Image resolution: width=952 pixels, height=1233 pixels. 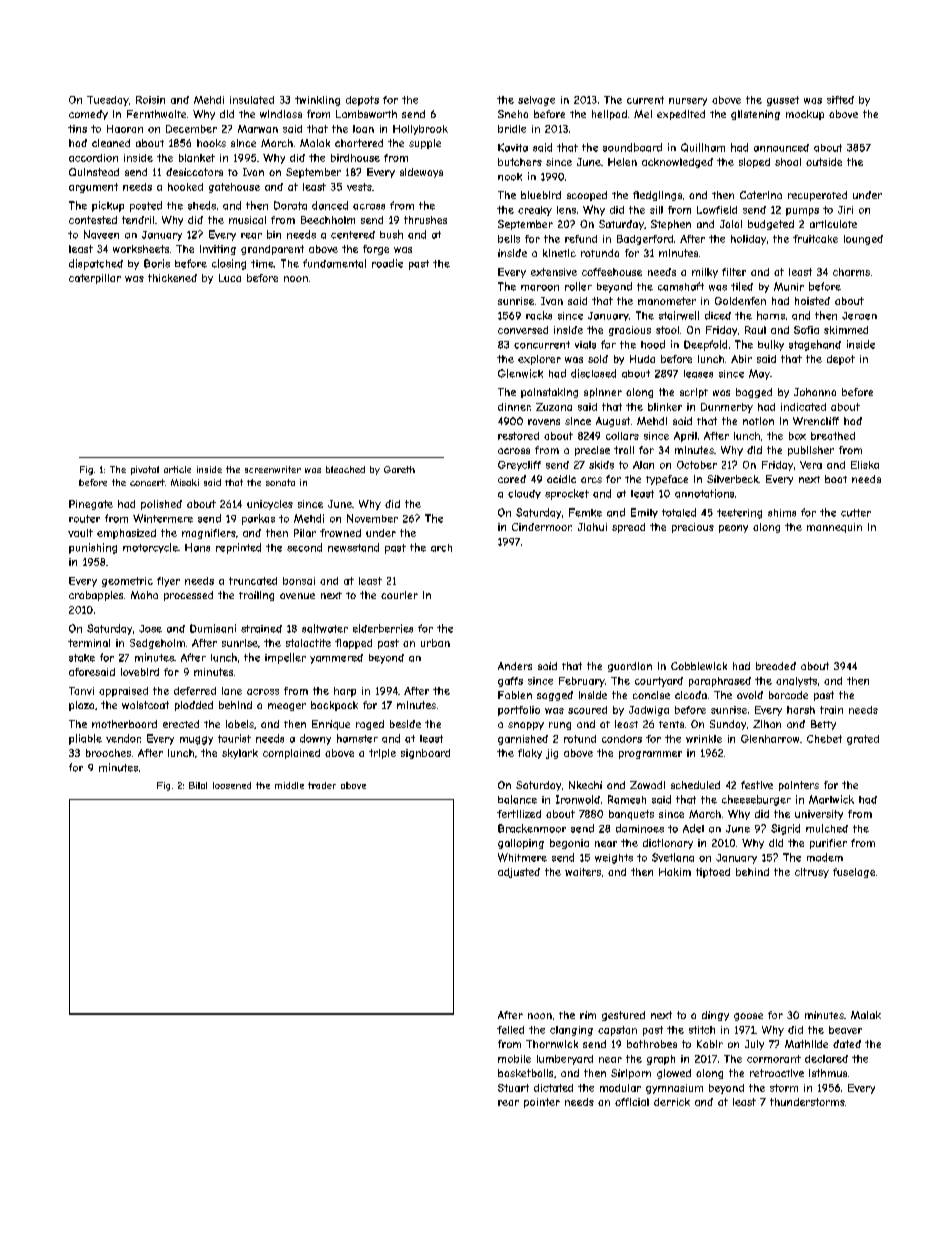 What do you see at coordinates (704, 493) in the page?
I see `annotations` at bounding box center [704, 493].
